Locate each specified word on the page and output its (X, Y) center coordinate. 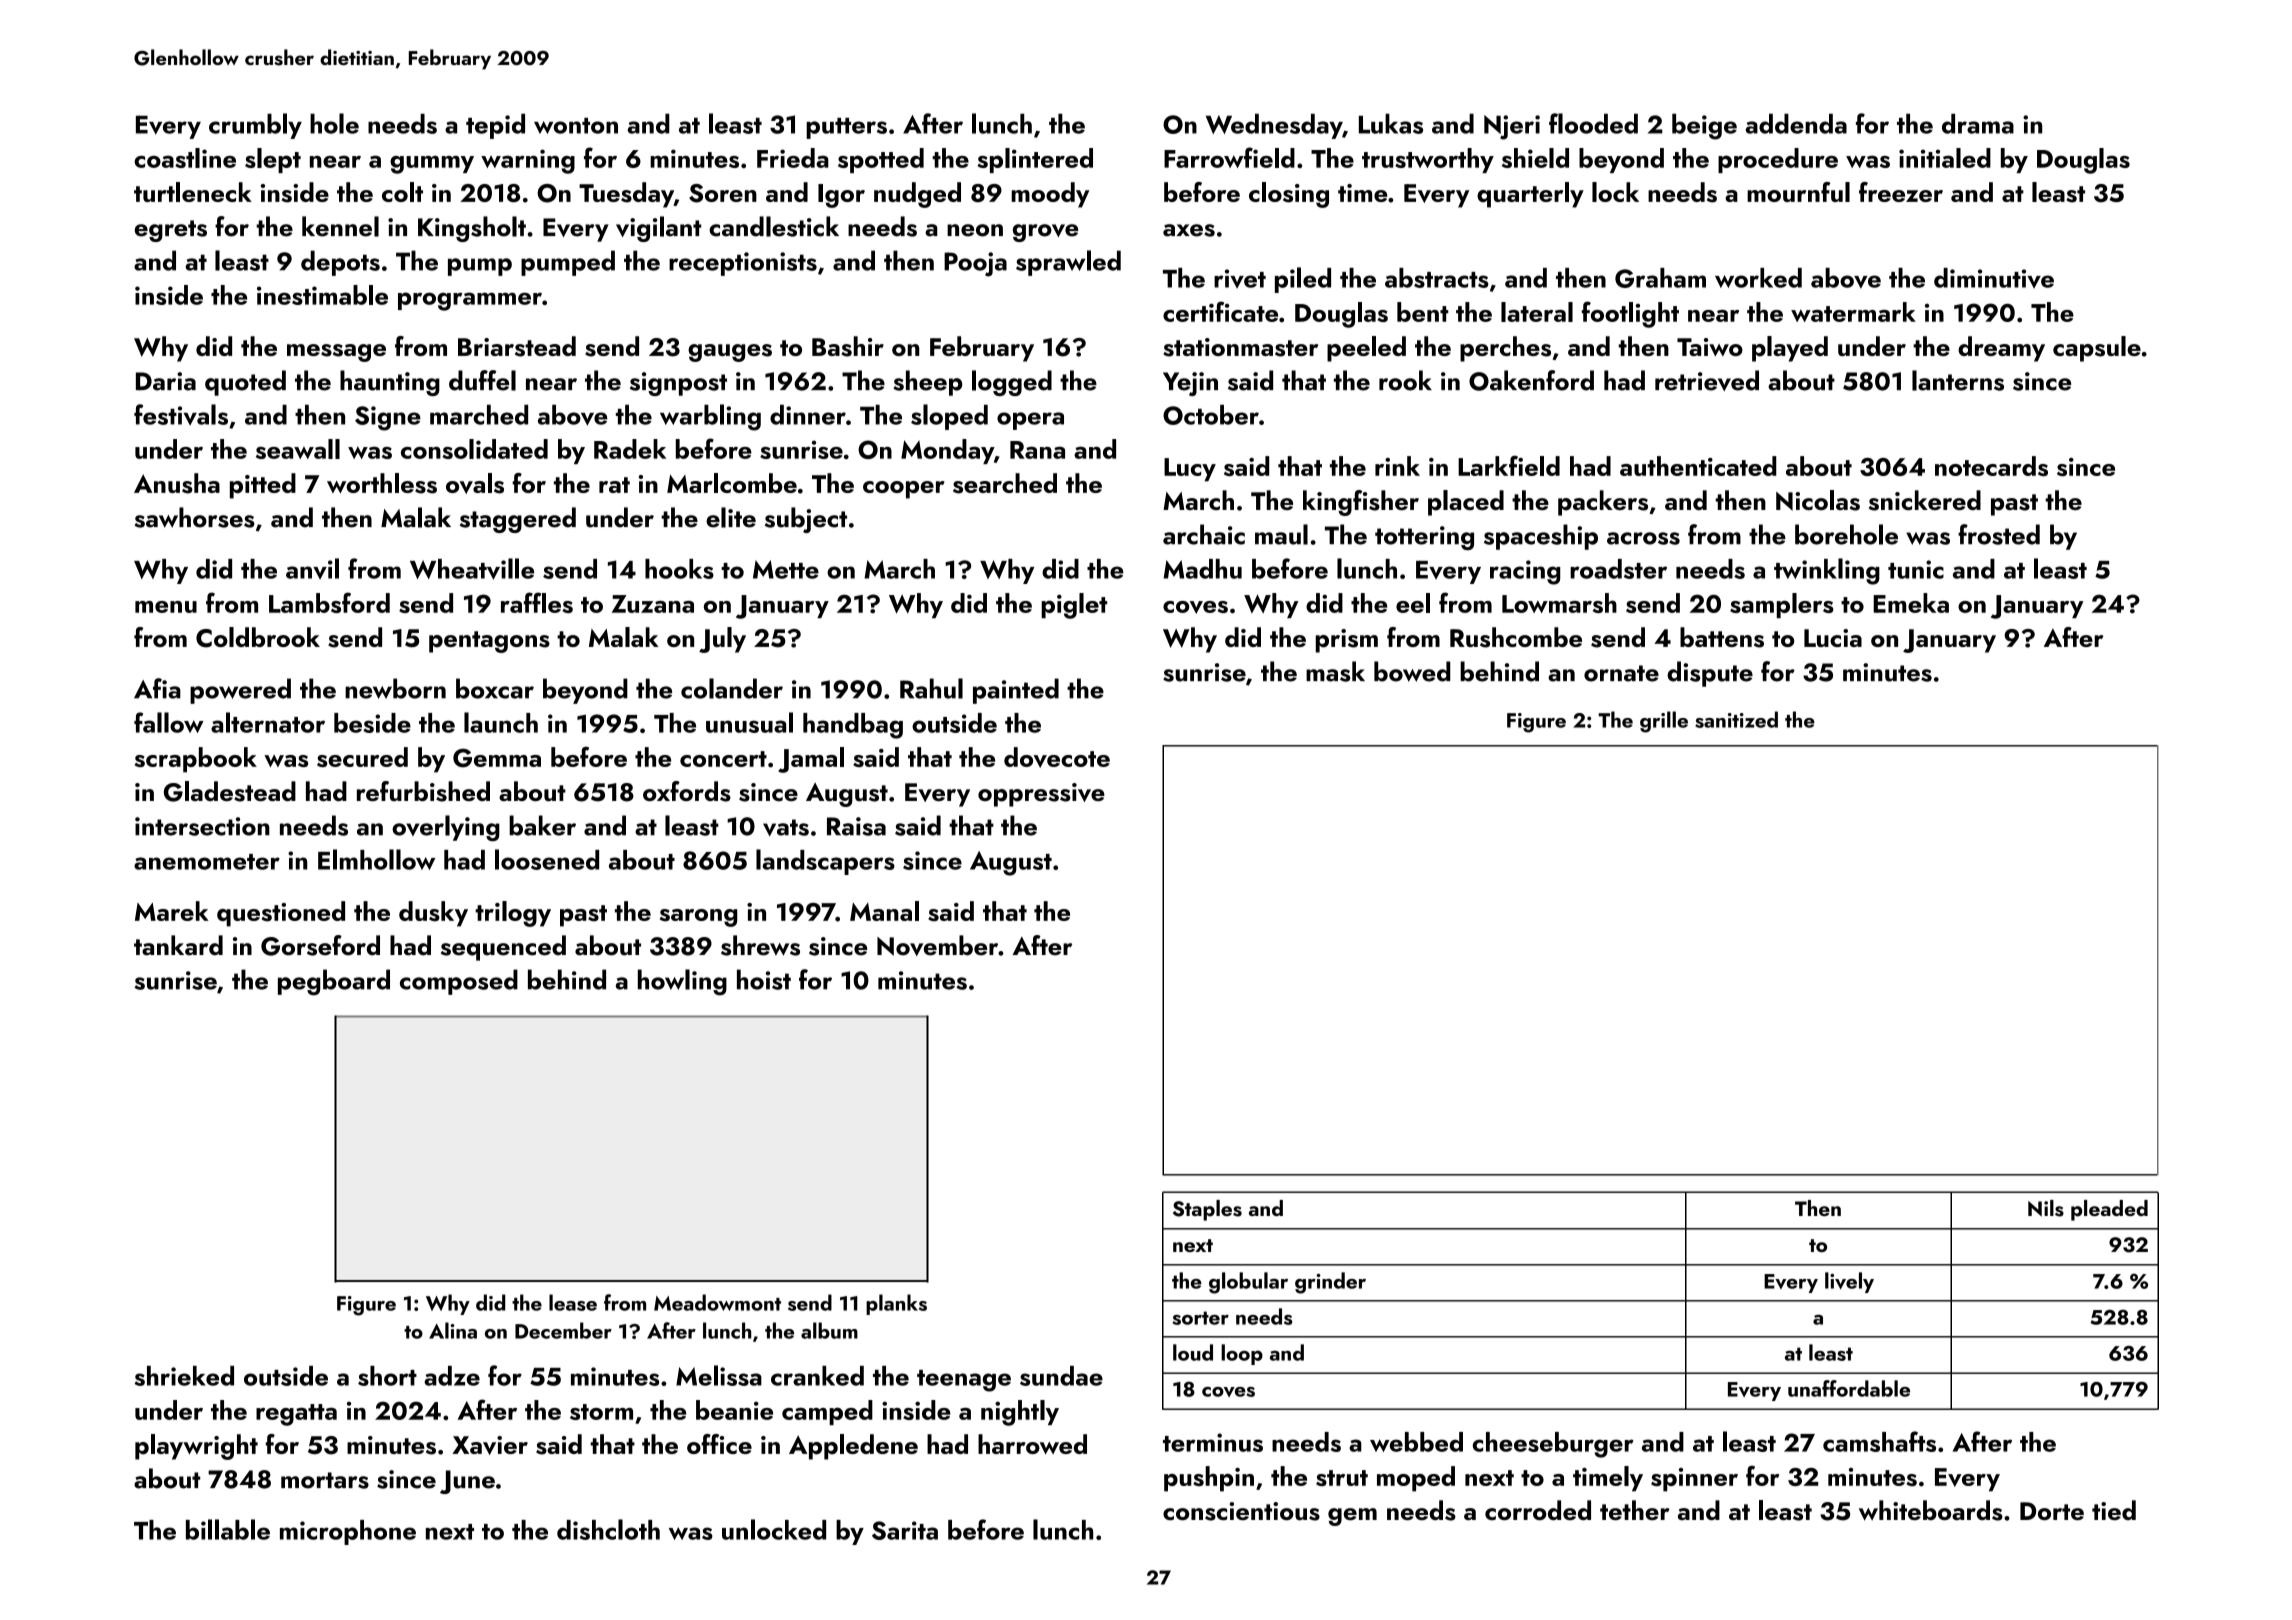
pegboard (334, 982)
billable (228, 1529)
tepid (495, 126)
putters (846, 128)
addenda (1796, 124)
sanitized (1736, 719)
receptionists (743, 264)
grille (1664, 722)
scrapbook (196, 760)
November (937, 945)
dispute (1710, 674)
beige (1704, 127)
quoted (245, 383)
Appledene (853, 1447)
